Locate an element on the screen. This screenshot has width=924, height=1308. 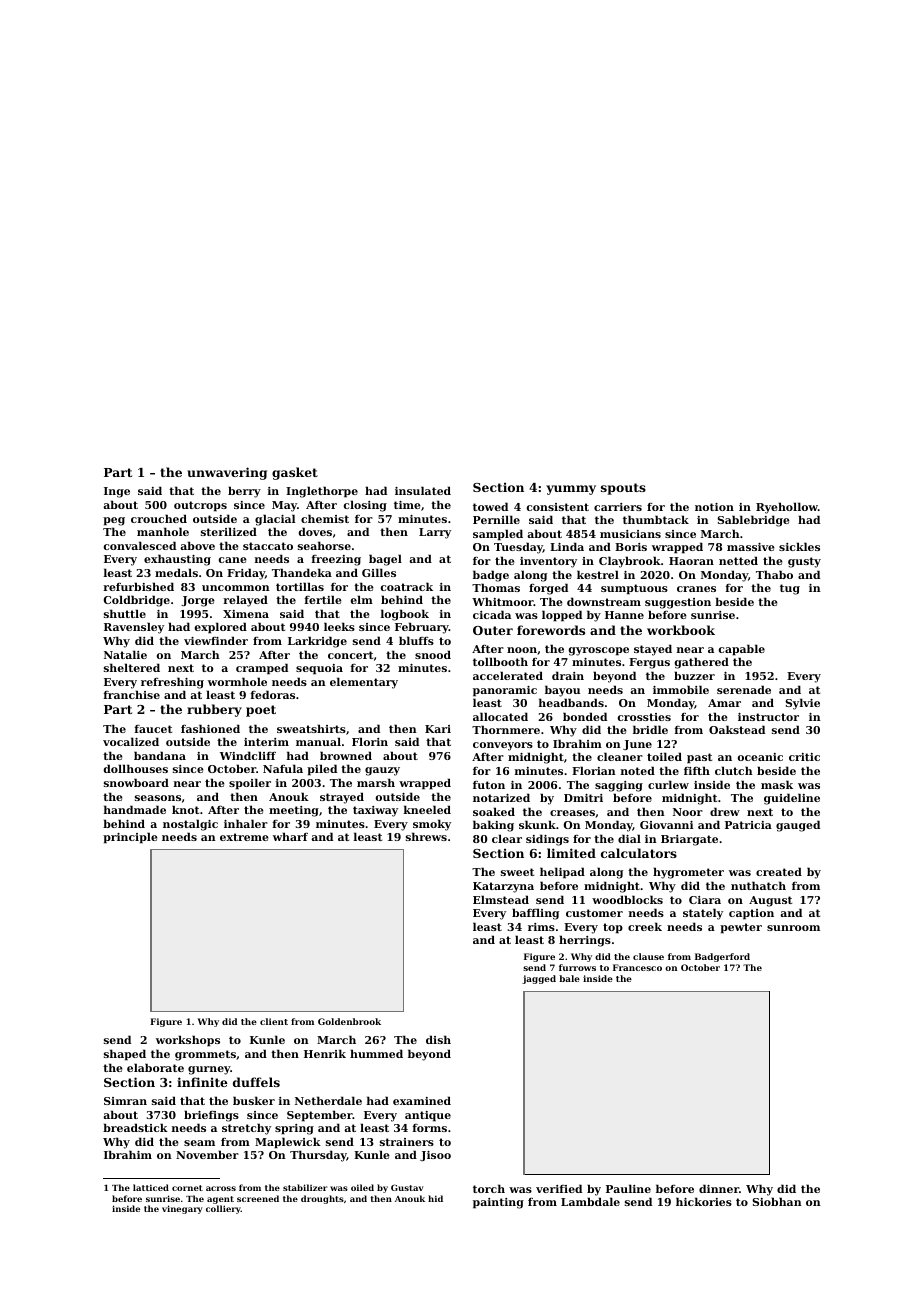
Simran is located at coordinates (125, 1101).
